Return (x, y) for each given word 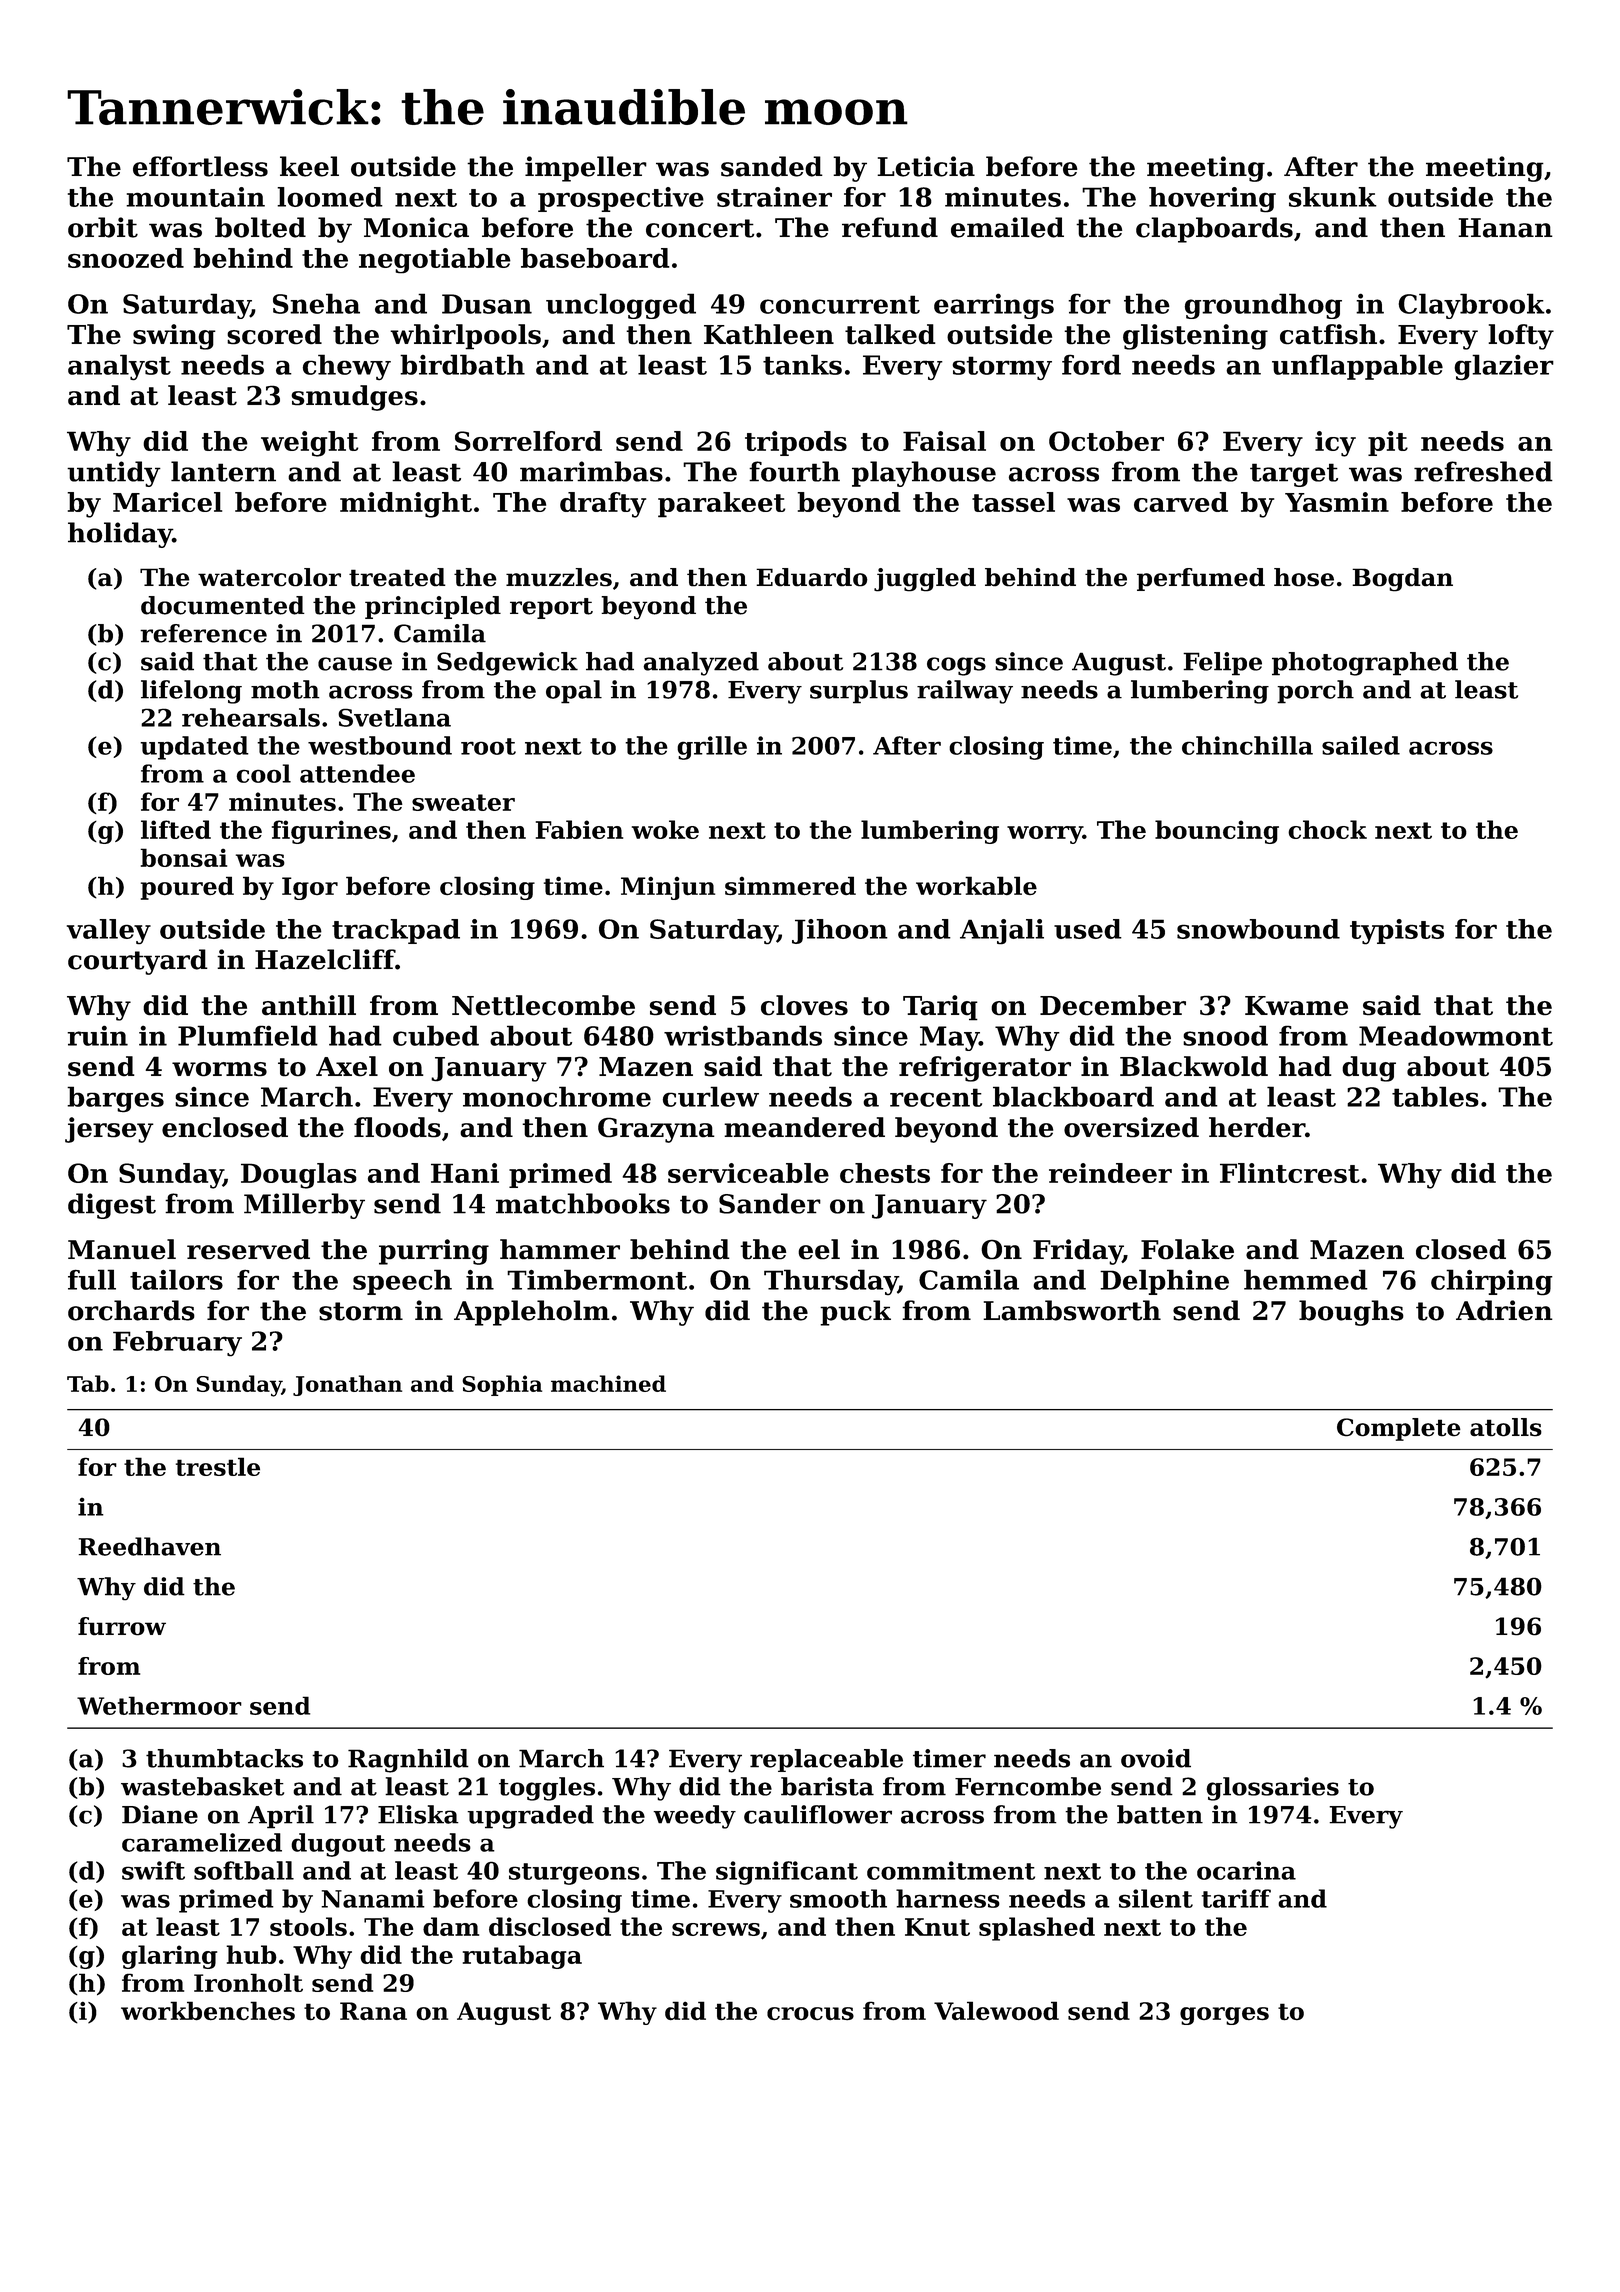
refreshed (1483, 471)
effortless (200, 166)
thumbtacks (224, 1758)
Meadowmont (1456, 1035)
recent (936, 1097)
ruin (97, 1035)
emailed (1007, 227)
